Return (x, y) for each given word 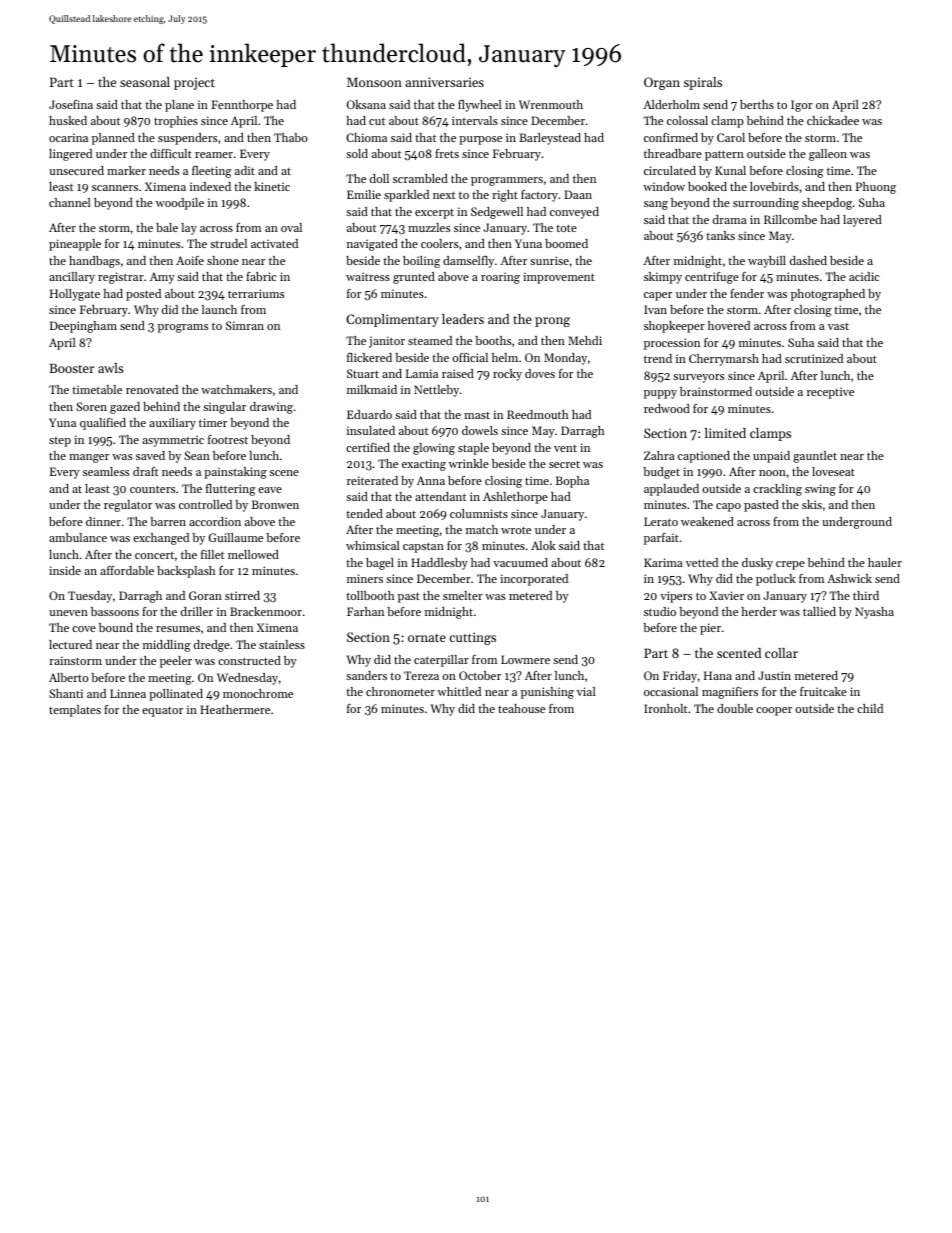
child (870, 708)
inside (65, 570)
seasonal (145, 82)
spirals (703, 83)
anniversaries (444, 82)
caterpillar (441, 661)
